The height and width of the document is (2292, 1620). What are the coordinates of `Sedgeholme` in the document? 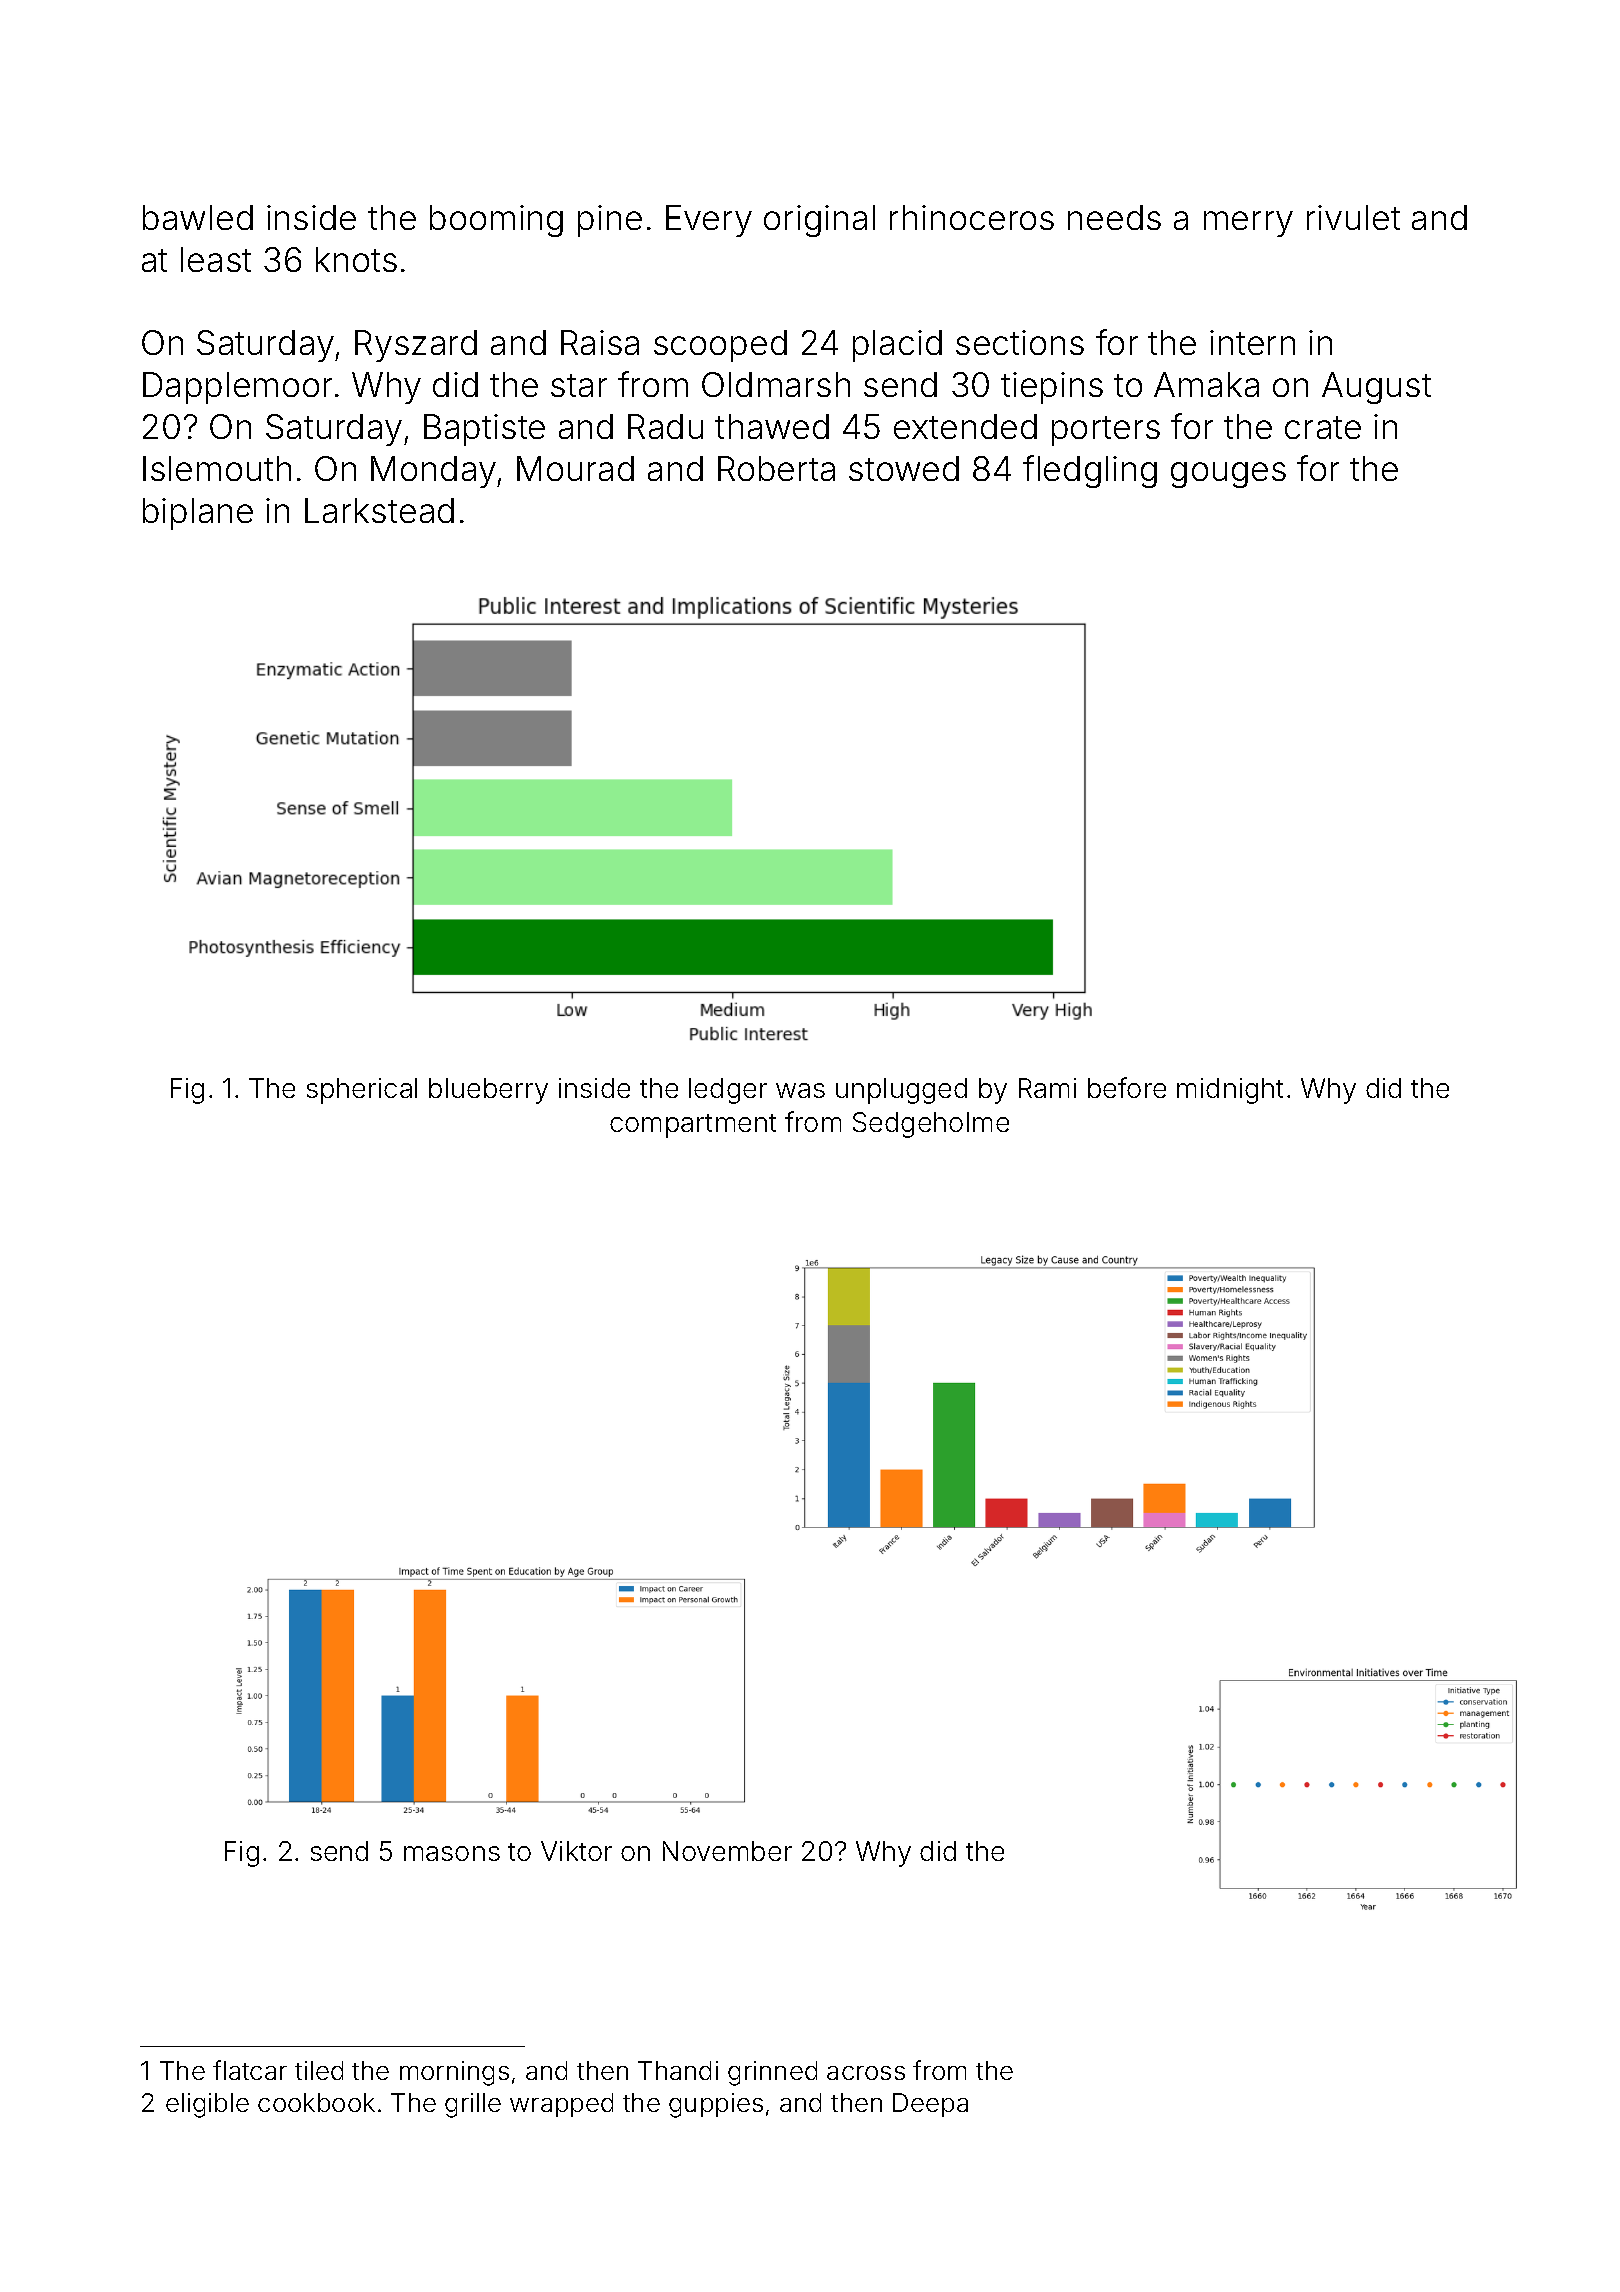 It's located at (931, 1125).
